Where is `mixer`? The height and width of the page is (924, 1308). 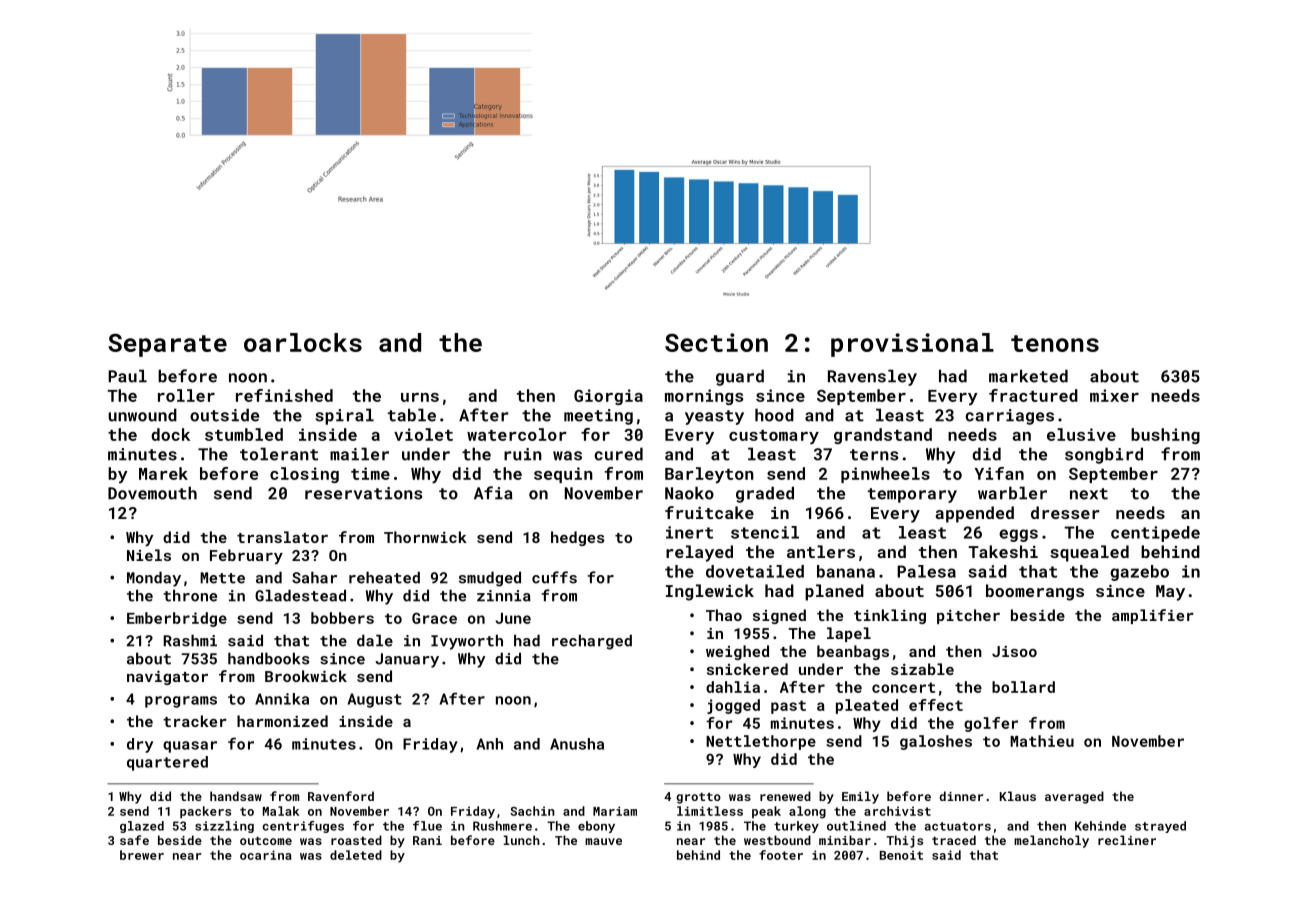 mixer is located at coordinates (1114, 395).
